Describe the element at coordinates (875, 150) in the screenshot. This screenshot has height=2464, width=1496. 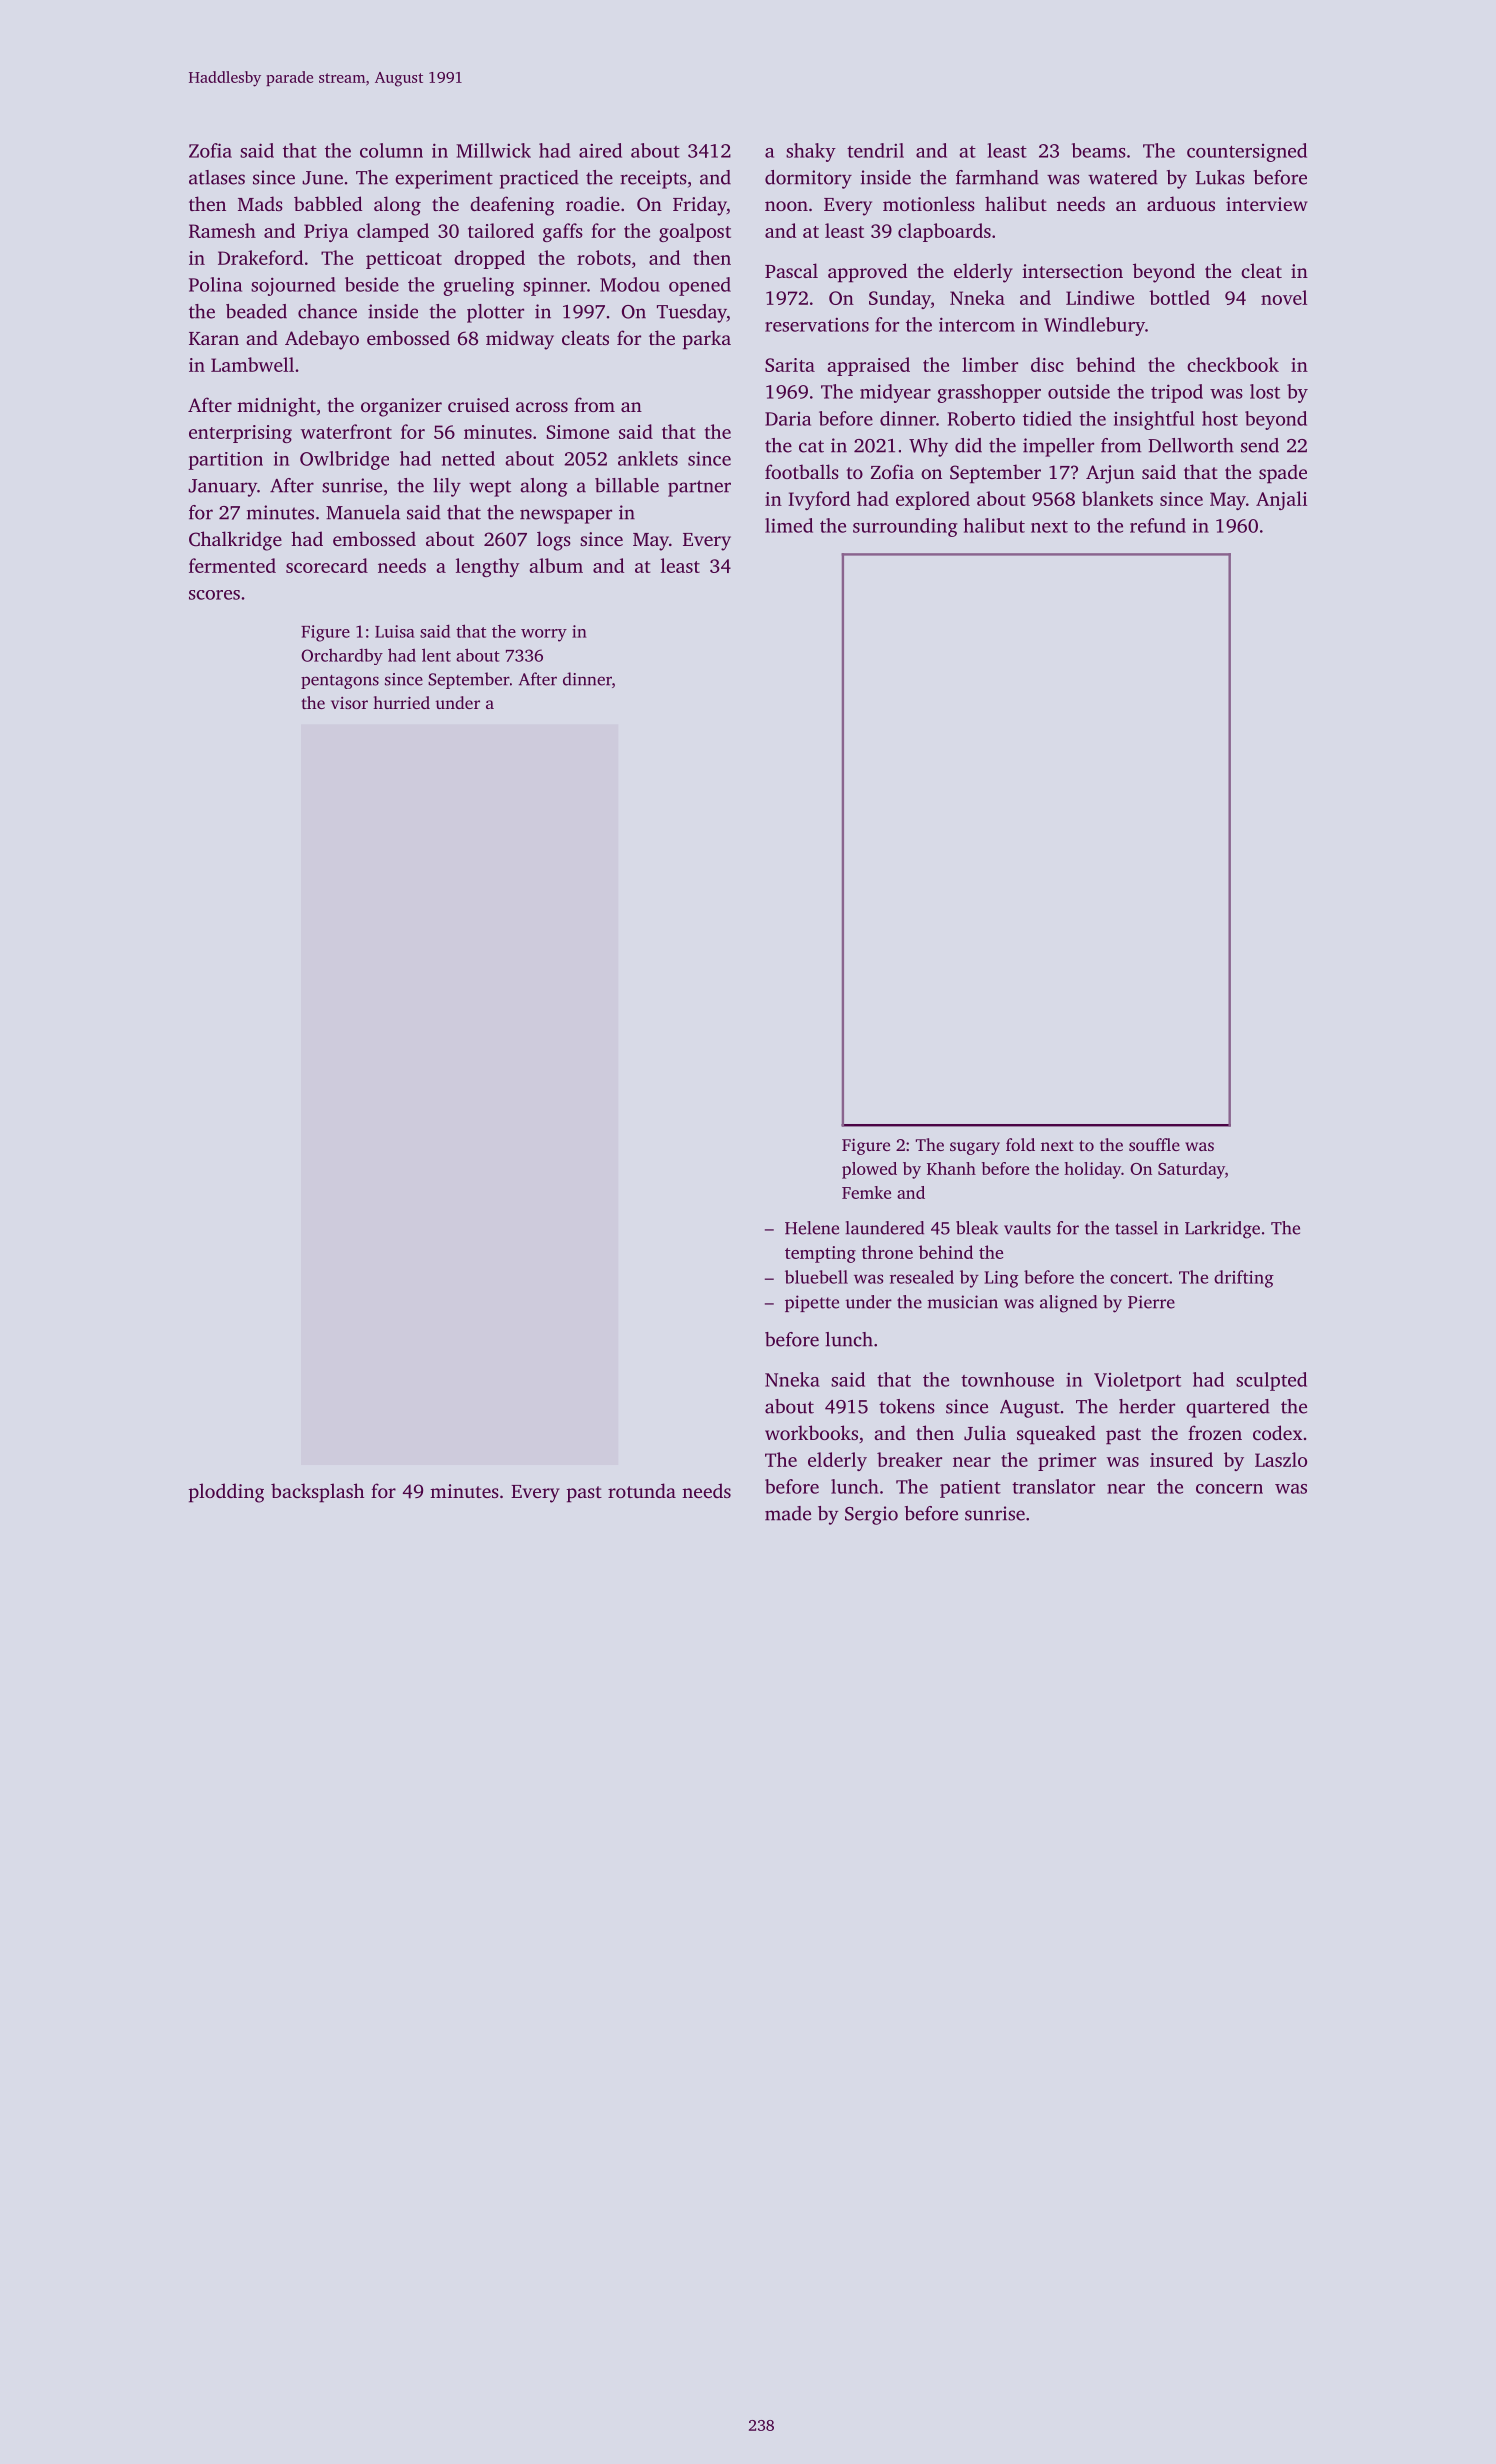
I see `tendril` at that location.
